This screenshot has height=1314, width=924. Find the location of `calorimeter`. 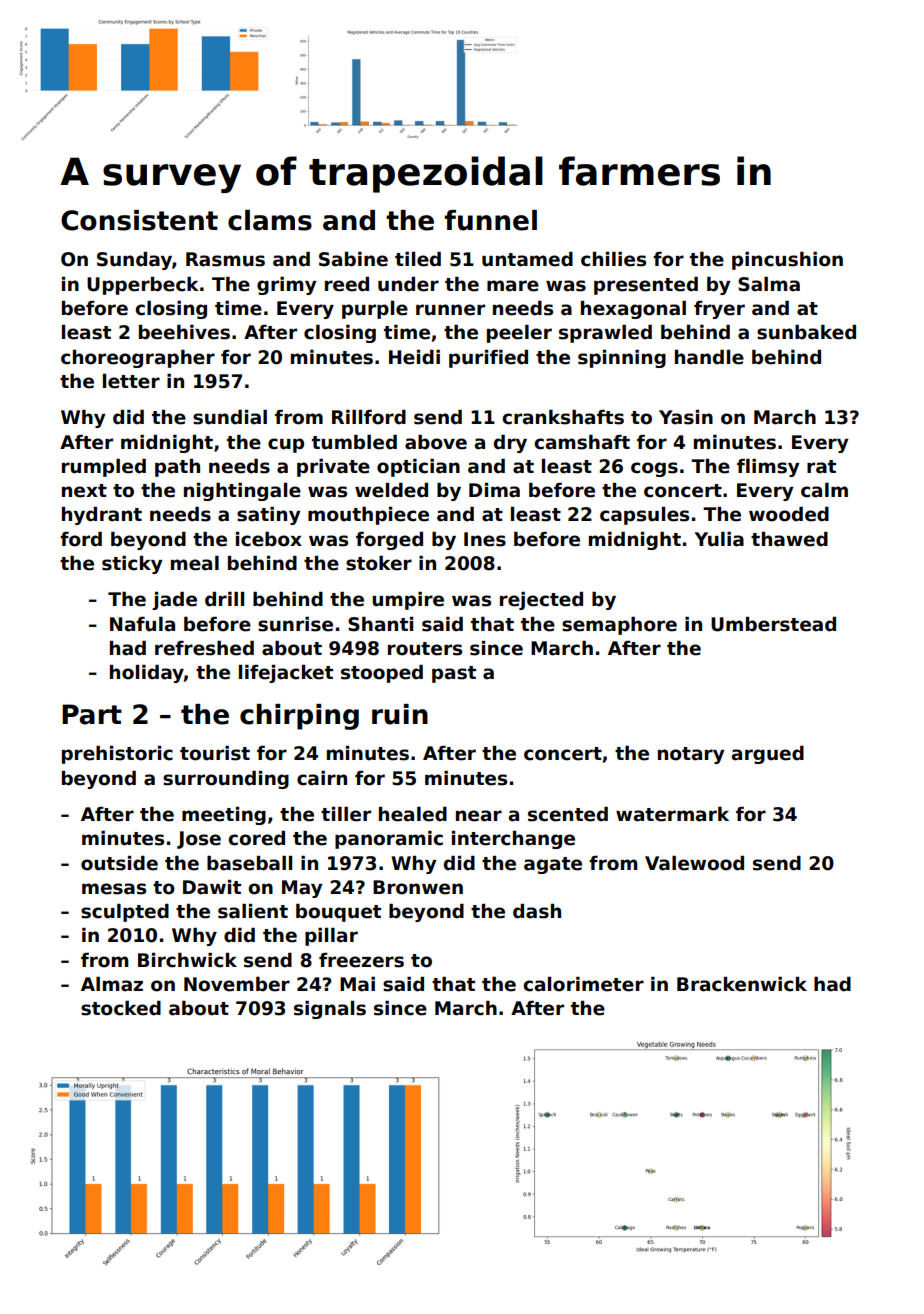

calorimeter is located at coordinates (583, 984).
